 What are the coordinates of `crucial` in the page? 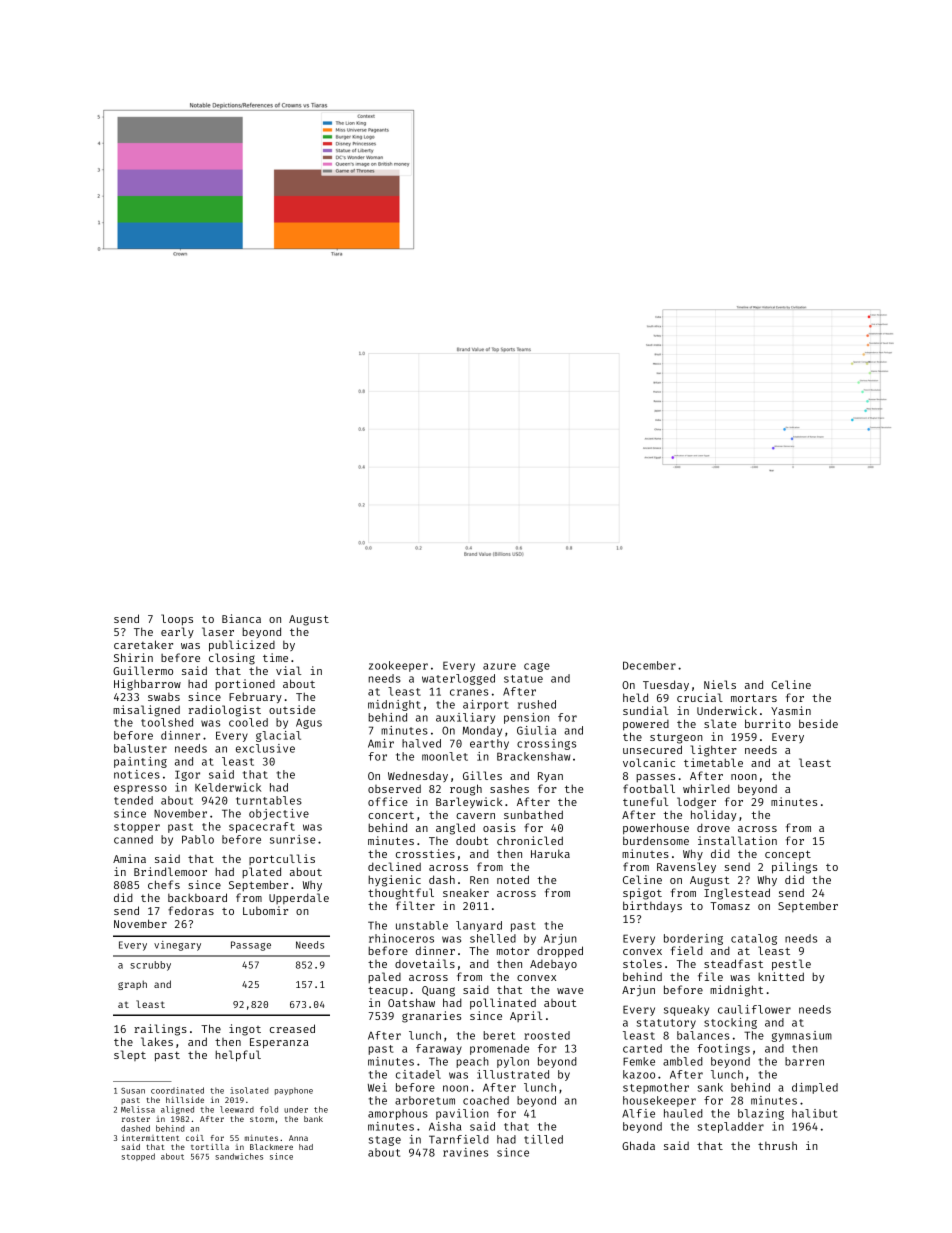 It's located at (700, 697).
